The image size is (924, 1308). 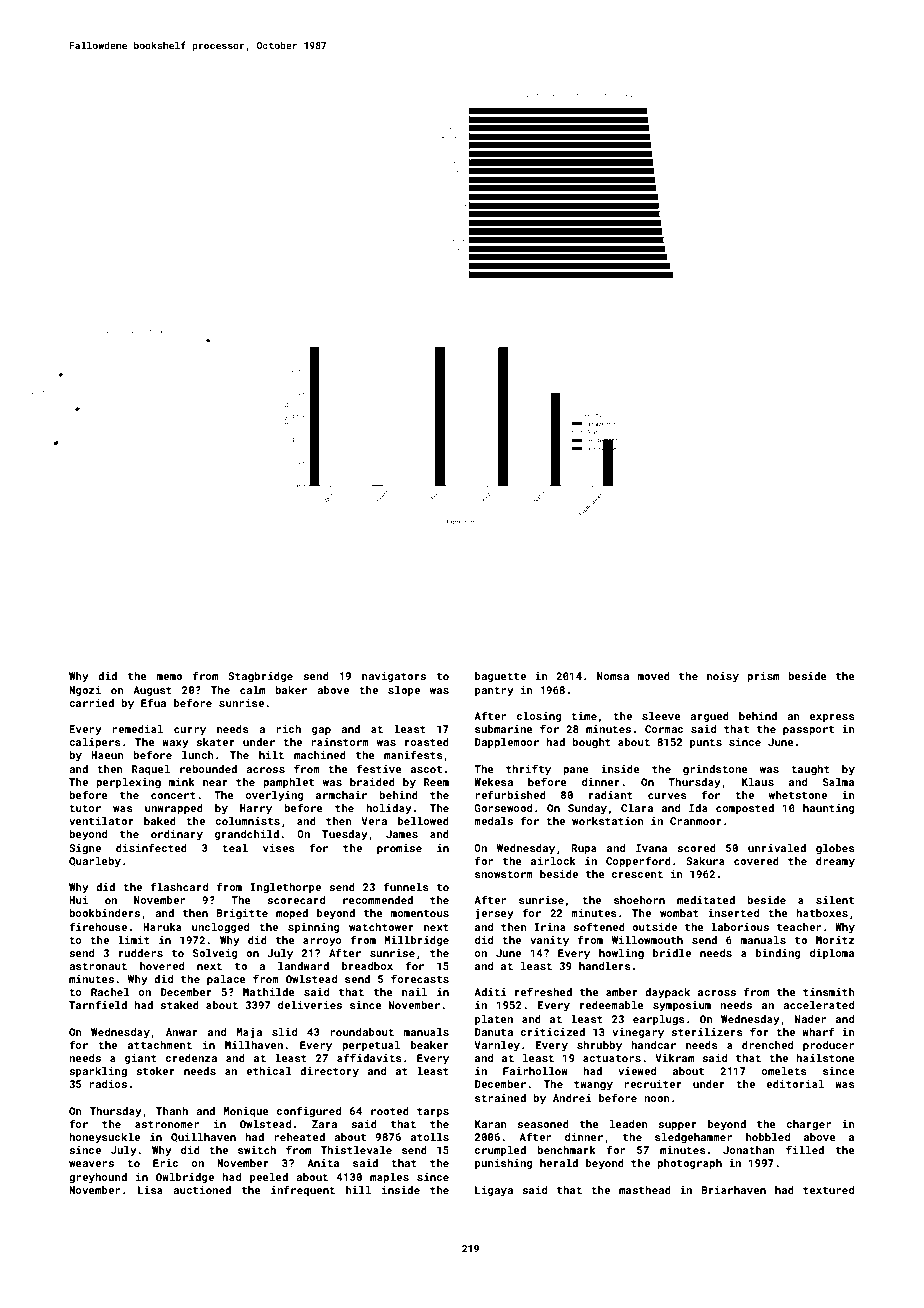 What do you see at coordinates (637, 1071) in the image?
I see `viewed` at bounding box center [637, 1071].
